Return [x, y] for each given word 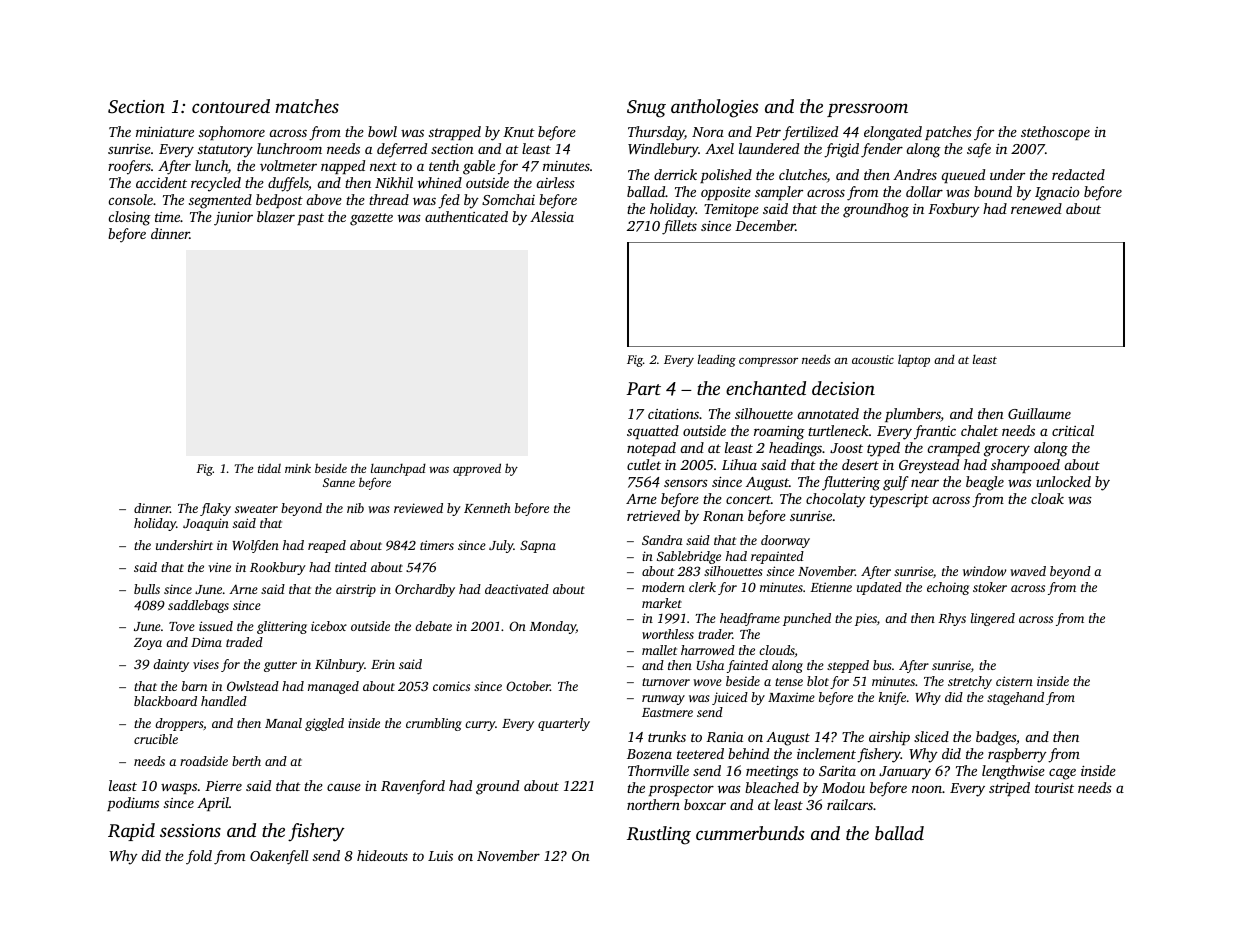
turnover [666, 682]
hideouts [382, 855]
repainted [777, 557]
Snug [646, 109]
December [765, 225]
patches [948, 133]
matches [307, 106]
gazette [371, 219]
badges [996, 738]
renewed [1036, 208]
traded [244, 642]
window [984, 571]
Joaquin [206, 524]
